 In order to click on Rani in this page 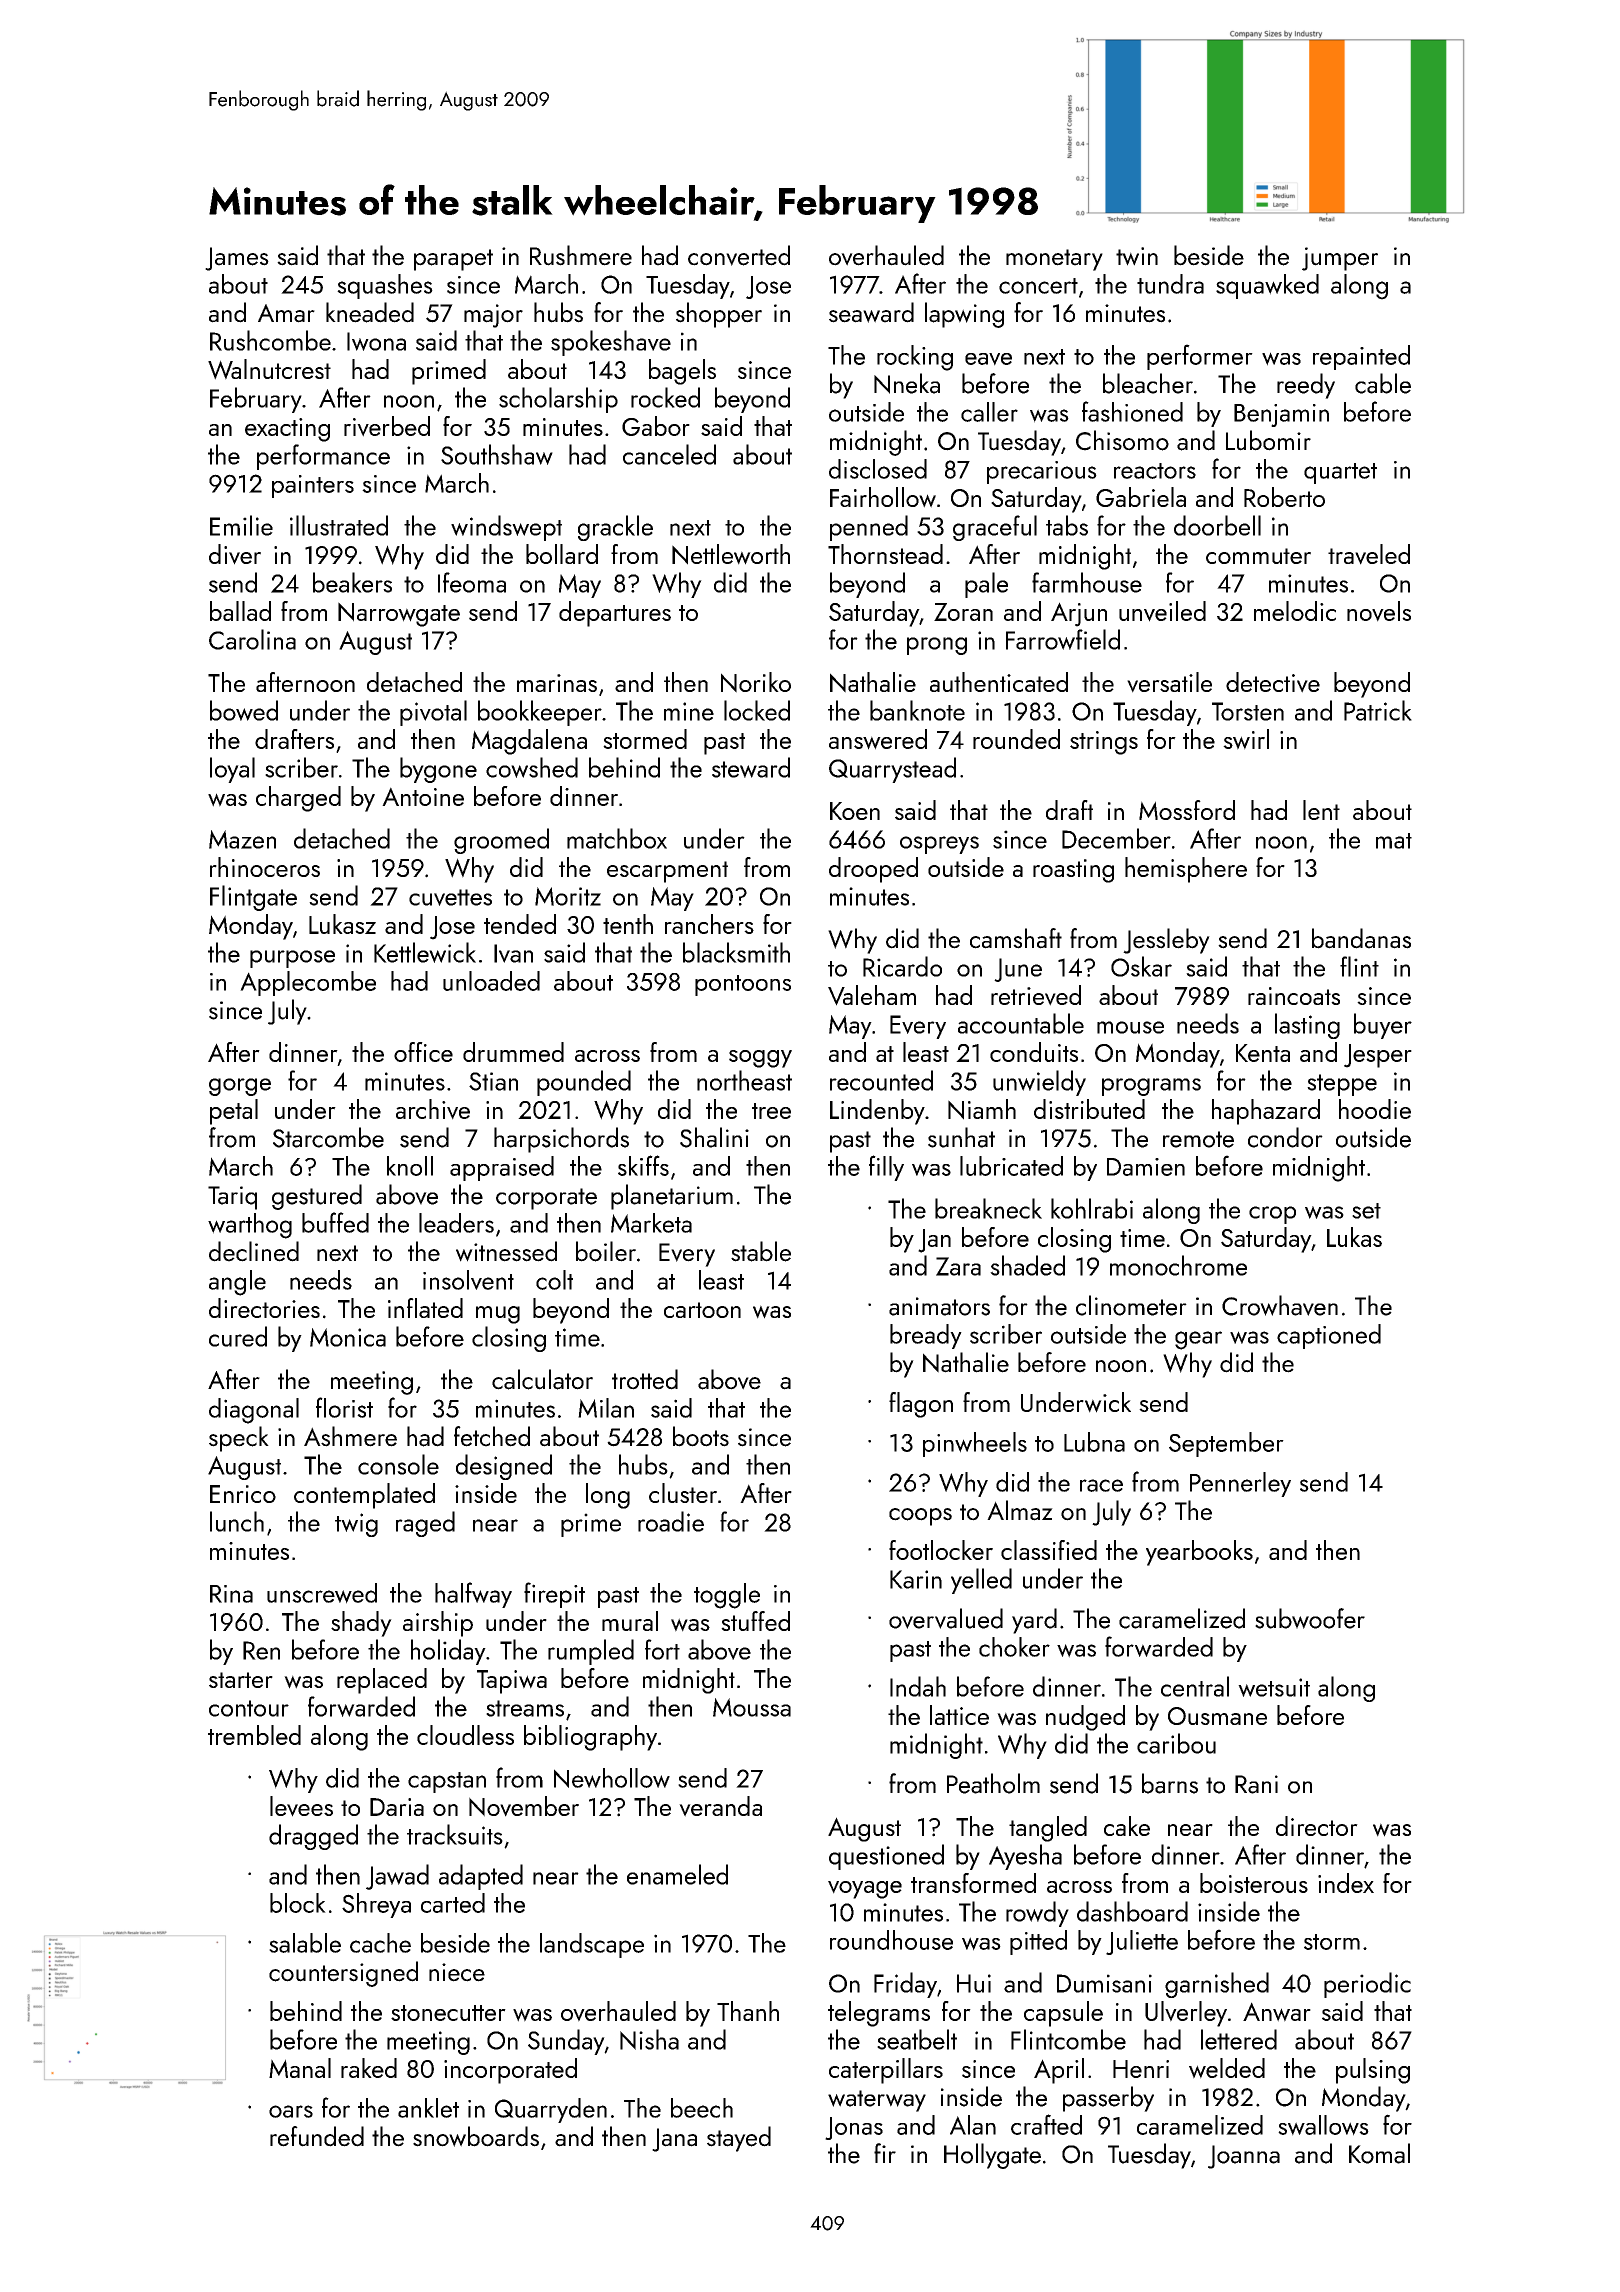, I will do `click(1256, 1784)`.
